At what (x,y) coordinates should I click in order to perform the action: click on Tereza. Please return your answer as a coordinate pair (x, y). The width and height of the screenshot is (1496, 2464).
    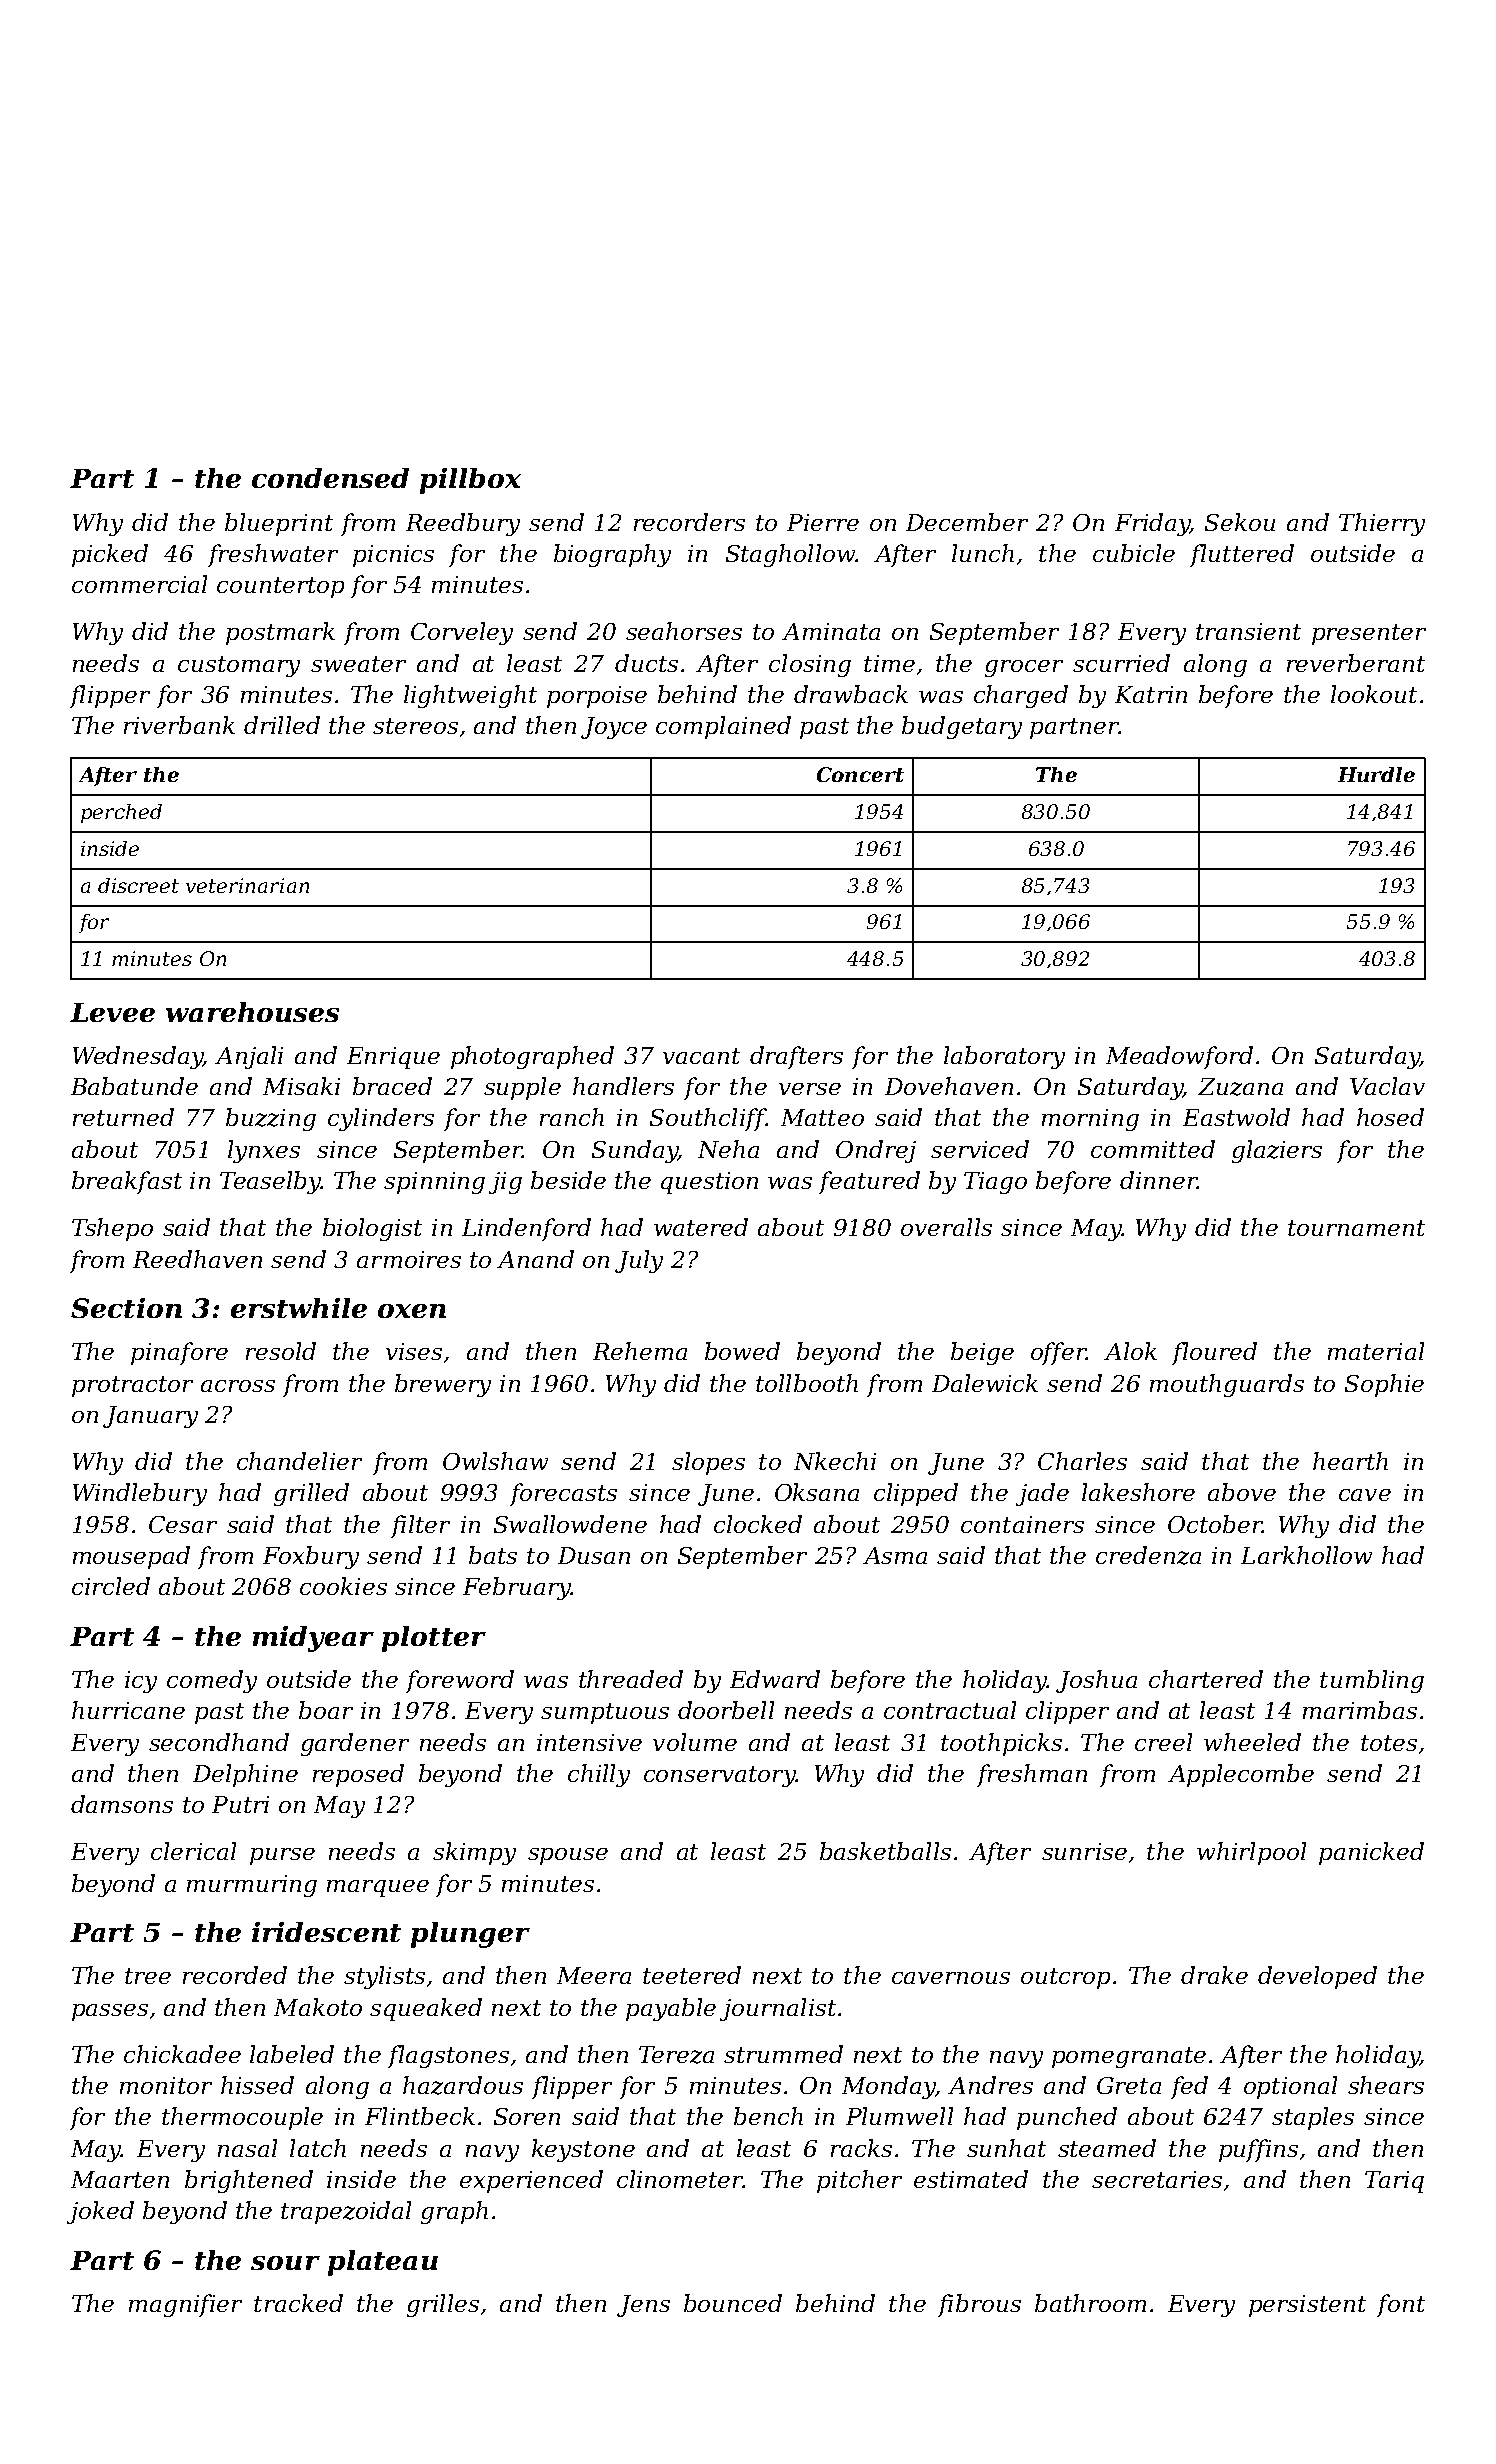
    Looking at the image, I should click on (676, 2055).
